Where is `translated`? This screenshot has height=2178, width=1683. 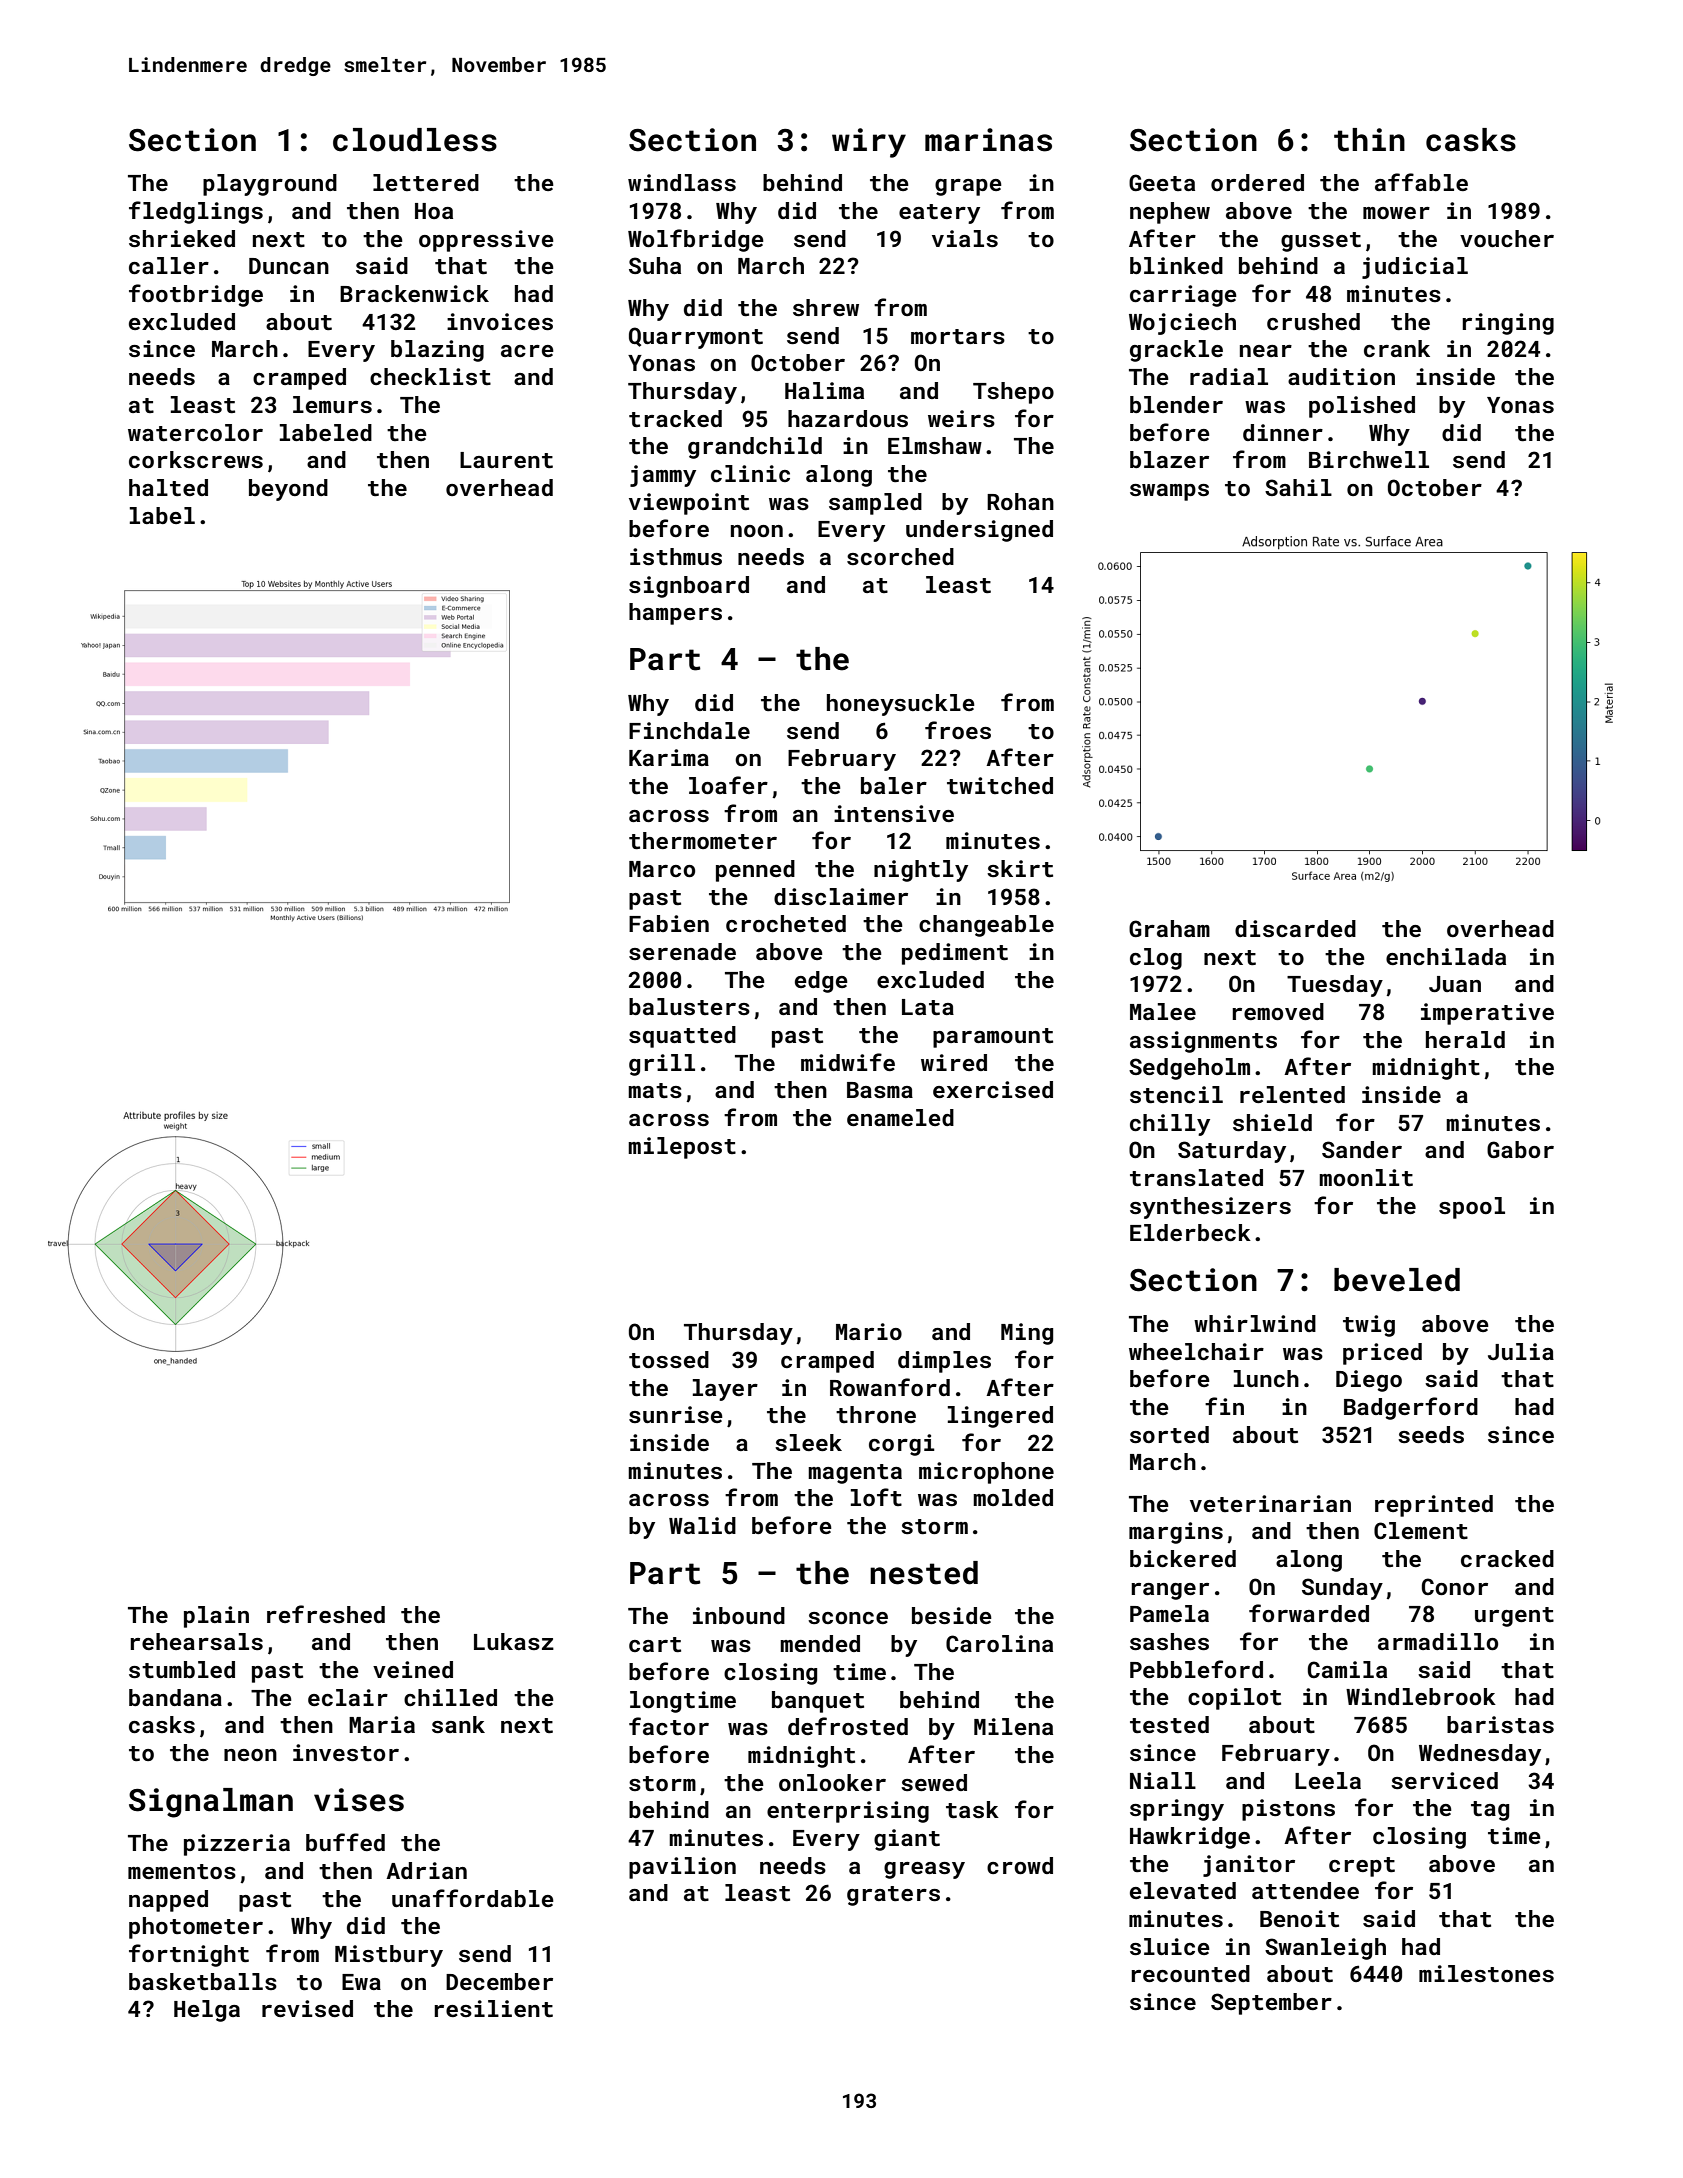
translated is located at coordinates (1196, 1177).
